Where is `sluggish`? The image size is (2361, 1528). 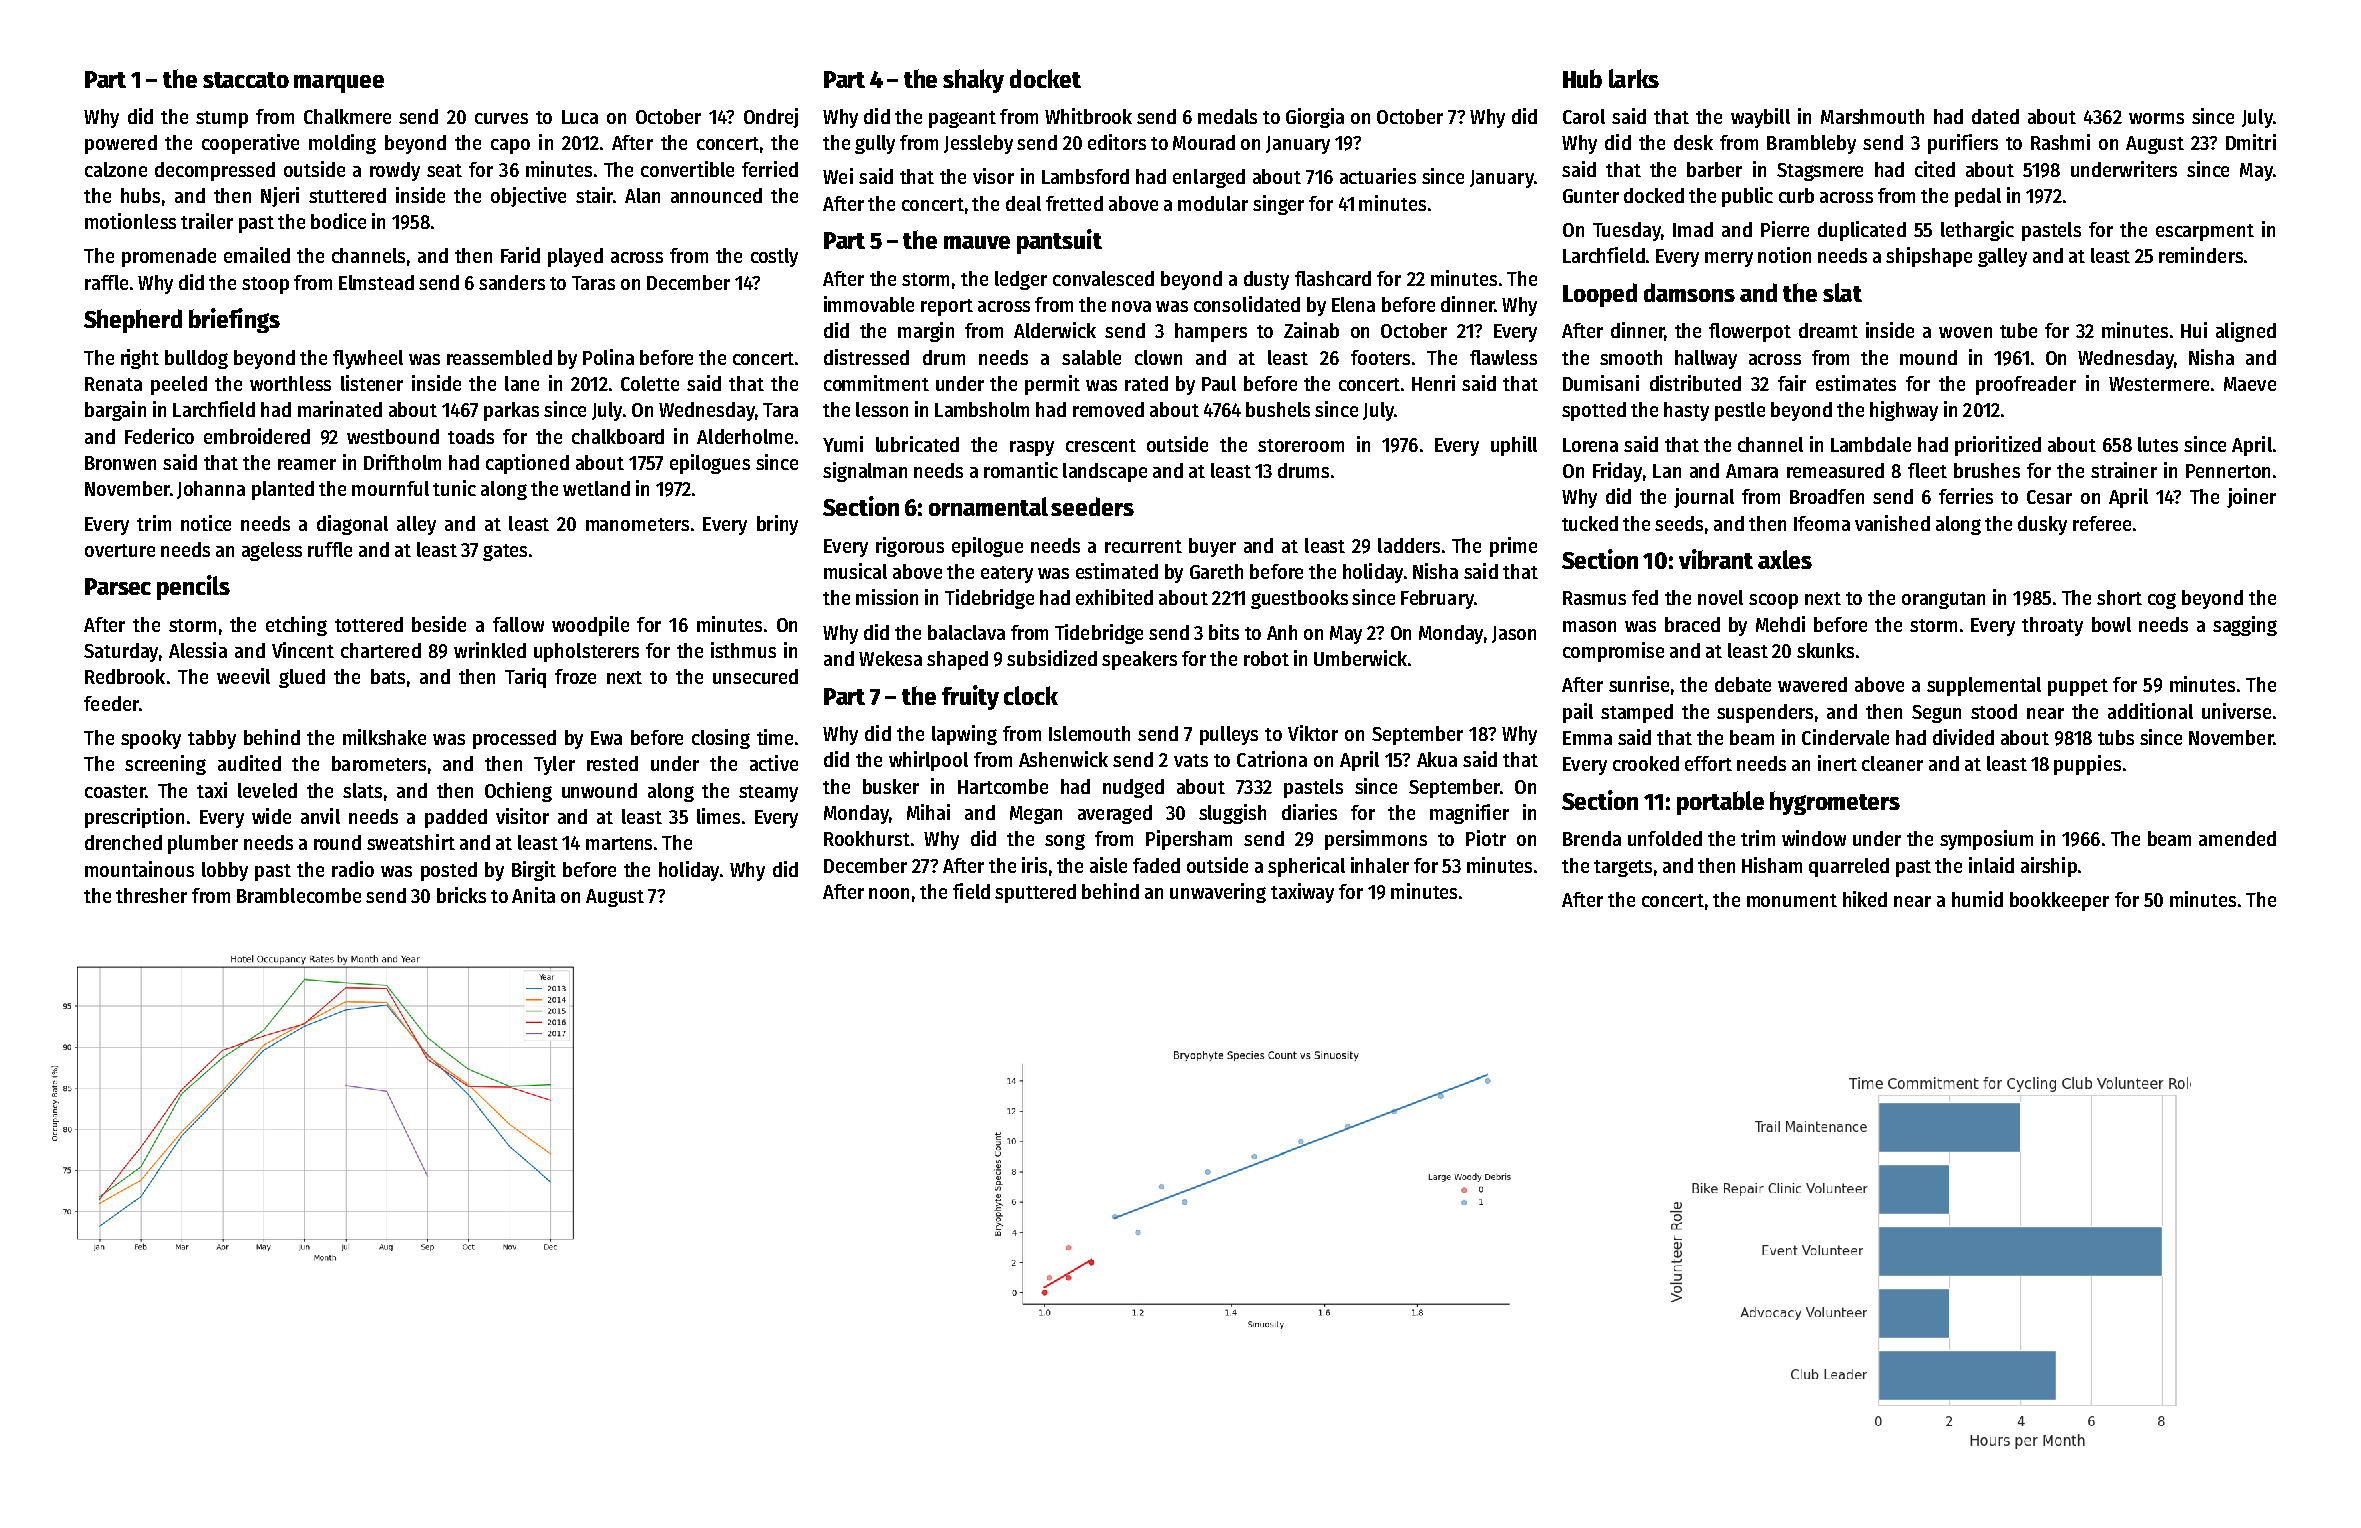
sluggish is located at coordinates (1232, 814).
